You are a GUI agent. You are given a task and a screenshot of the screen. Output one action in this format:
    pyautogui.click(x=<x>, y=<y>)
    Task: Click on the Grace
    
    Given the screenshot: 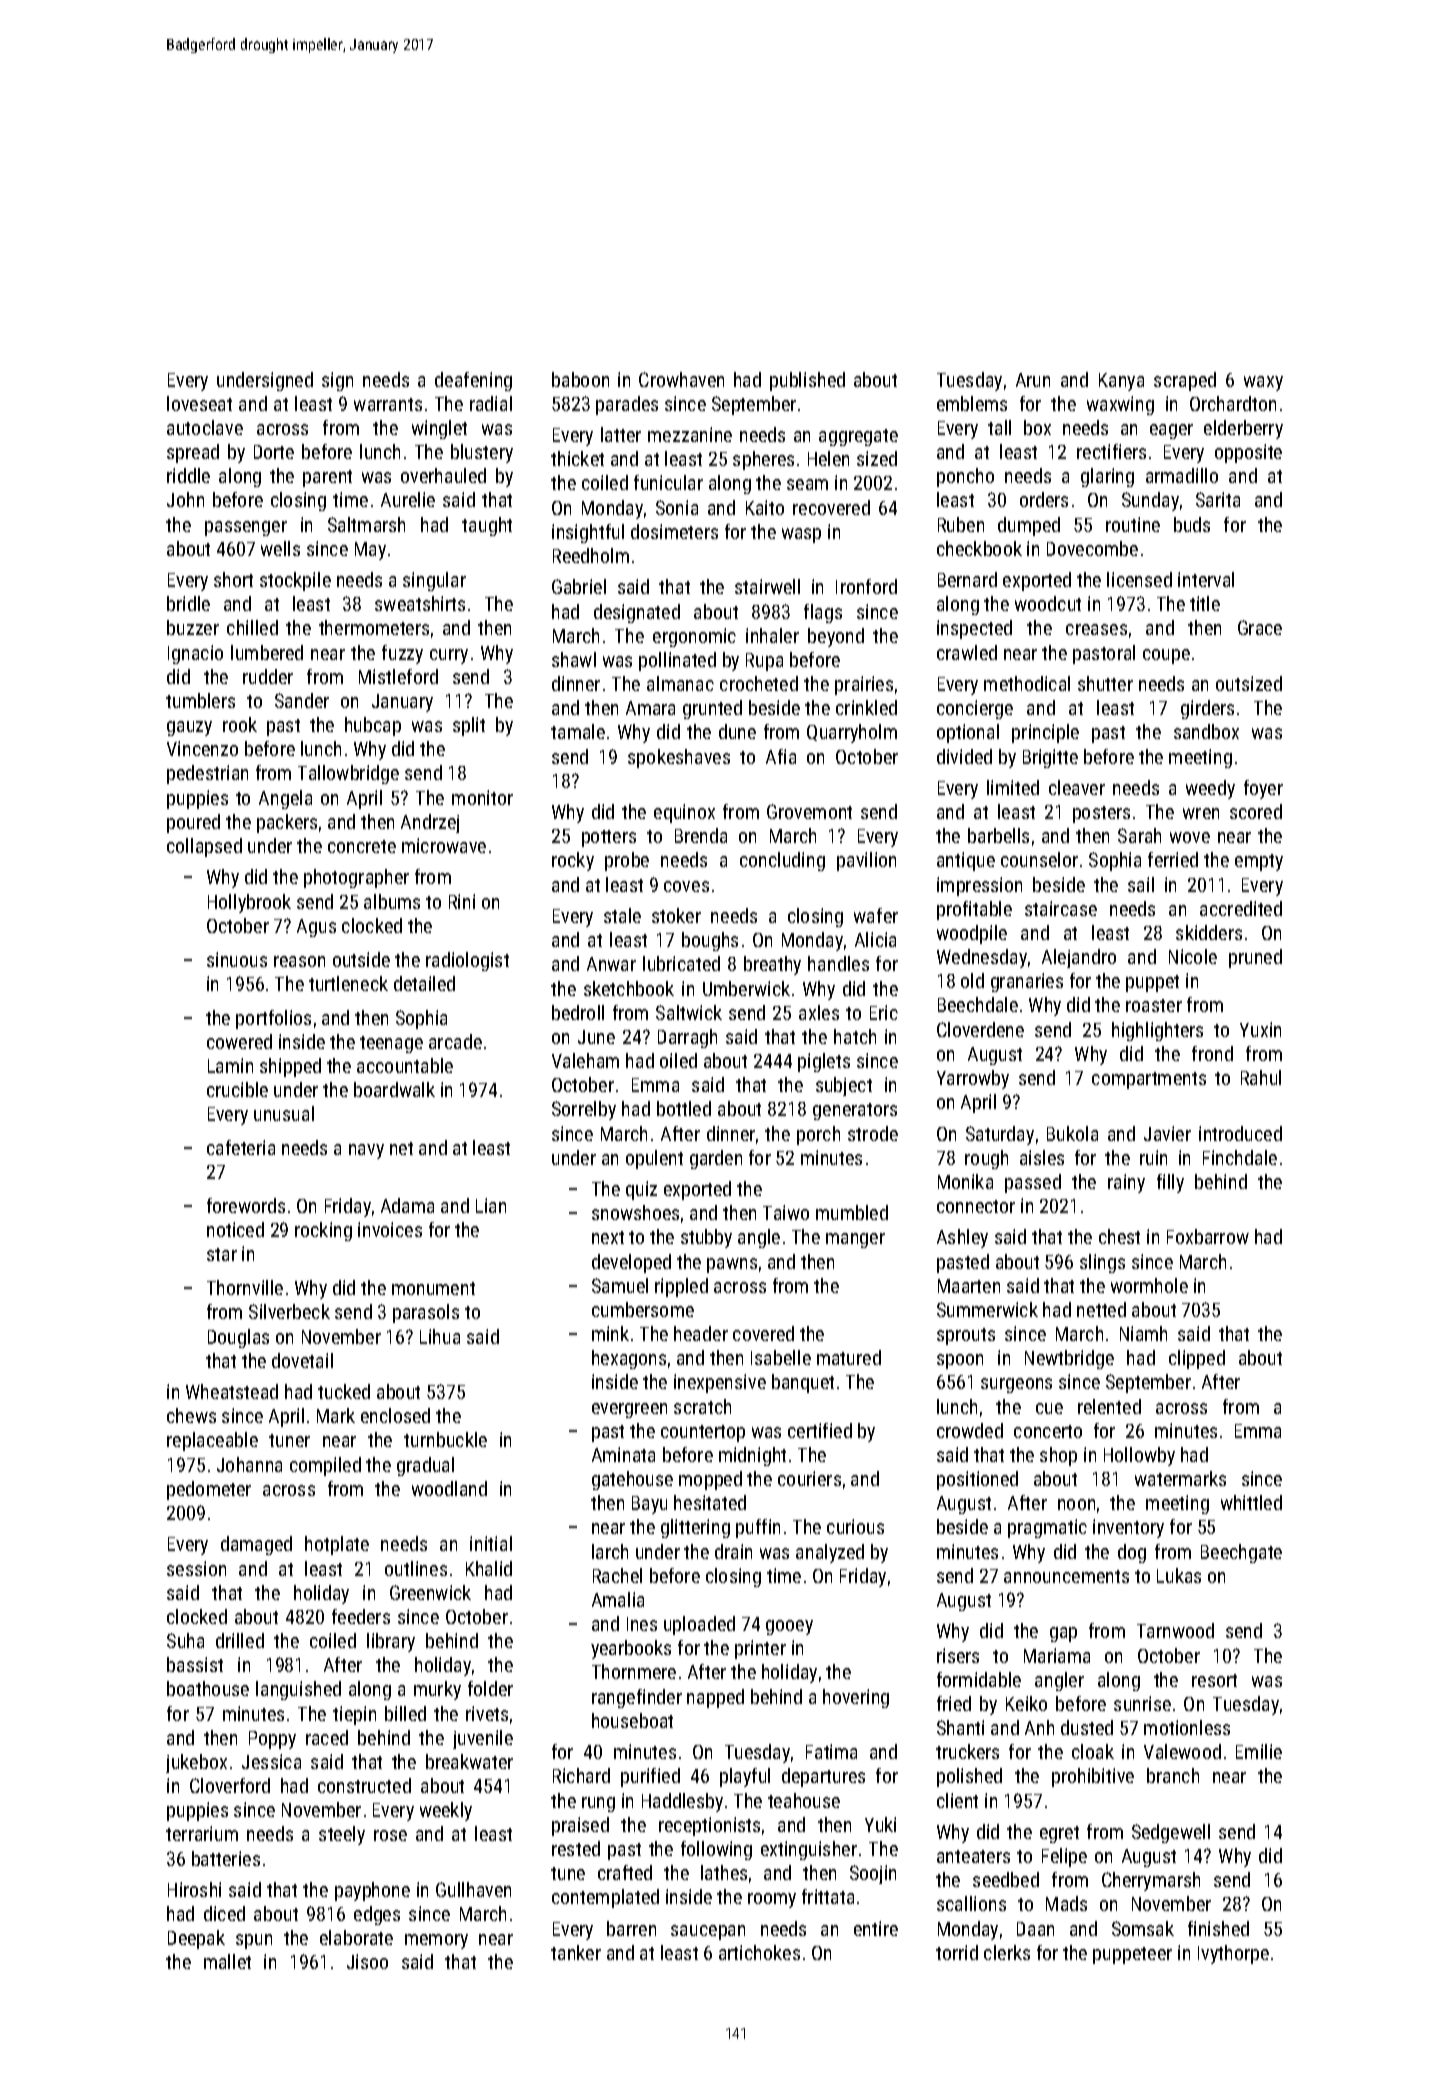 What is the action you would take?
    pyautogui.click(x=1260, y=627)
